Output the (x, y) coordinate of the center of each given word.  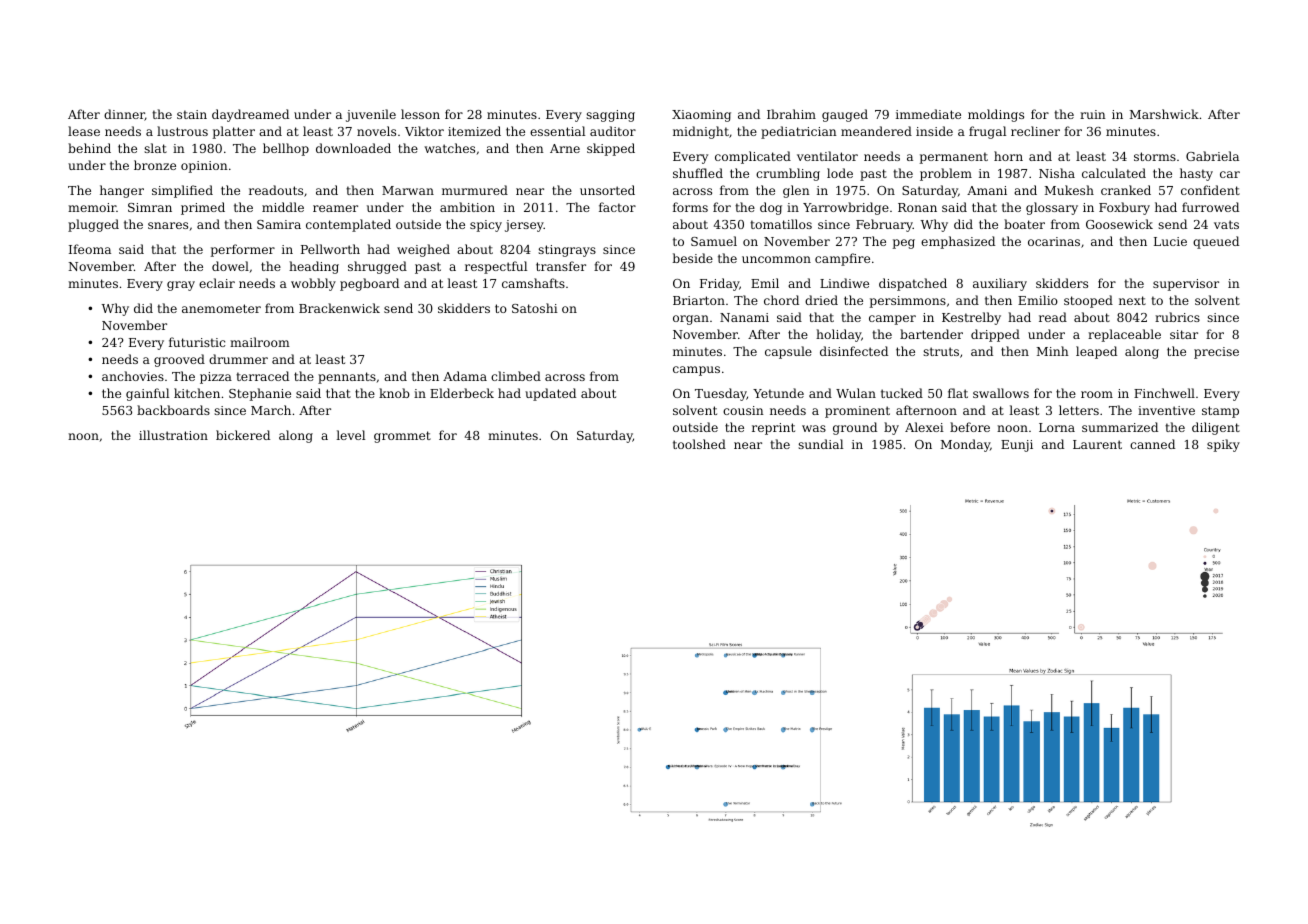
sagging (610, 116)
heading (314, 267)
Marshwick (1164, 114)
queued (1216, 242)
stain (192, 114)
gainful (147, 394)
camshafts (533, 283)
